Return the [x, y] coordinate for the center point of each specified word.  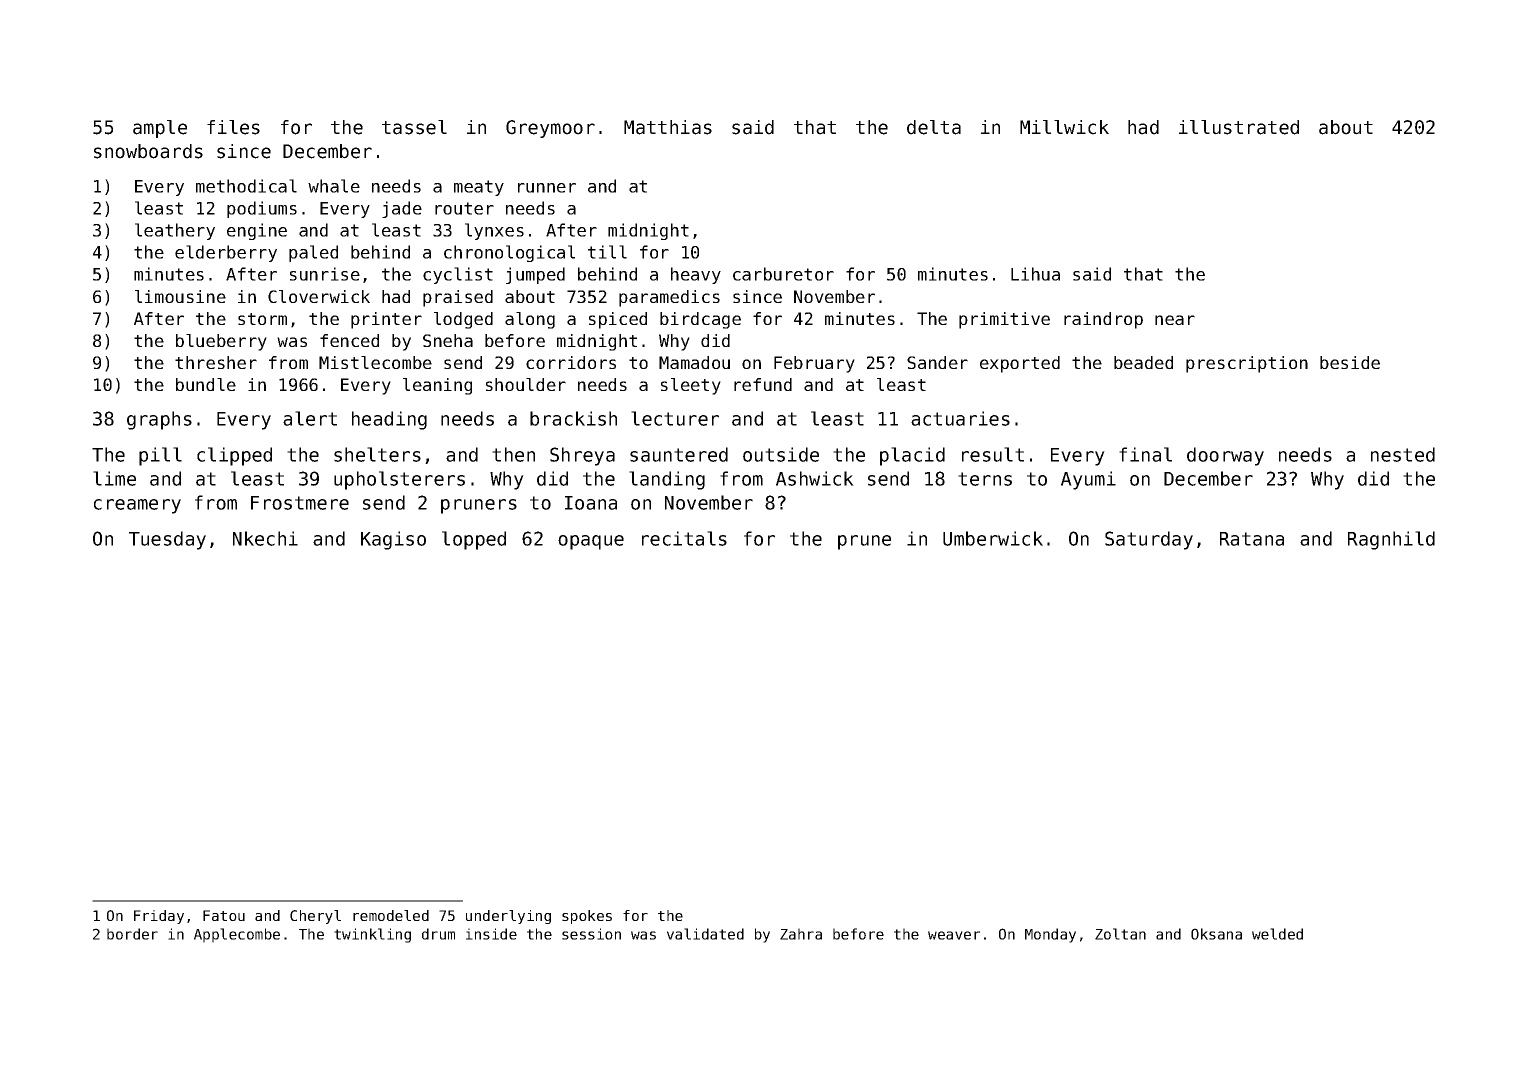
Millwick [1064, 127]
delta [934, 127]
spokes [587, 917]
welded [1277, 934]
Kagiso [393, 540]
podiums [262, 209]
